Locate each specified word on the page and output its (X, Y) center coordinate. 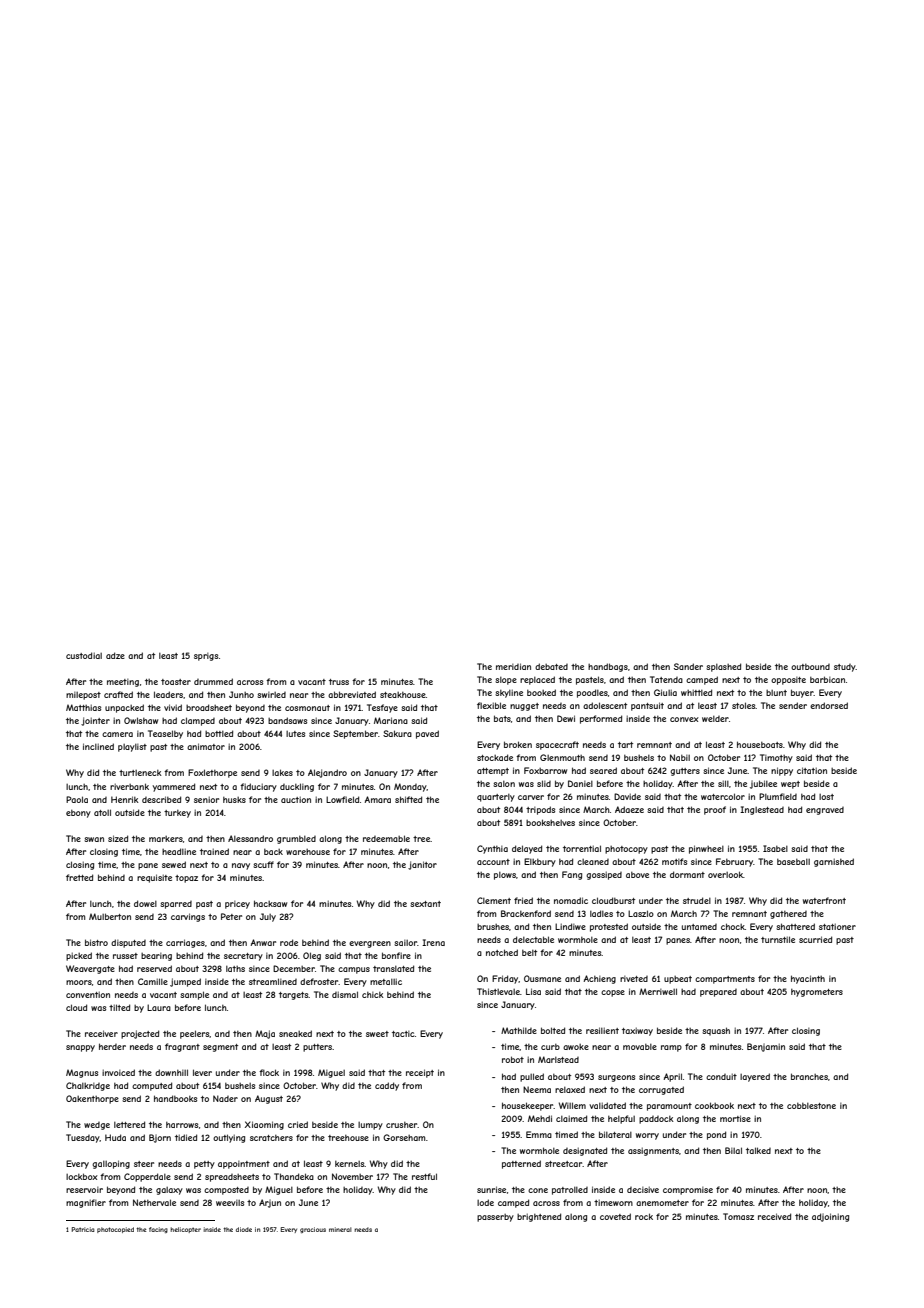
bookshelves (550, 822)
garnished (834, 862)
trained (214, 851)
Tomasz (738, 1216)
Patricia (83, 1229)
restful (424, 1176)
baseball (793, 862)
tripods (540, 810)
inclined (98, 746)
